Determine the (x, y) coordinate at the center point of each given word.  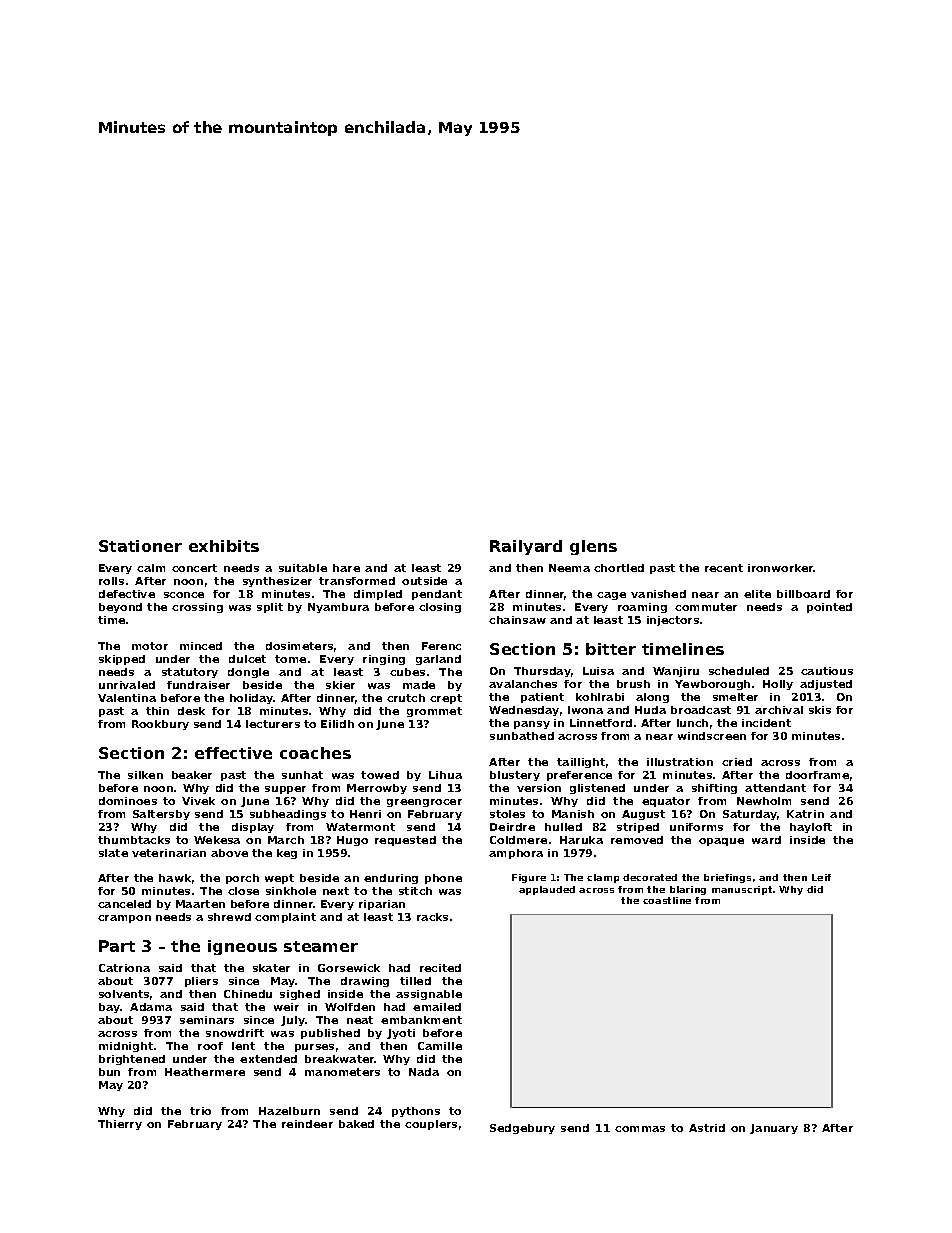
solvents (124, 994)
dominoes (128, 801)
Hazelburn (289, 1111)
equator (666, 802)
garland (438, 660)
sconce (184, 595)
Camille (440, 1046)
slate (113, 853)
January (774, 1129)
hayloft (811, 828)
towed (380, 775)
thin (157, 711)
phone (443, 879)
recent (724, 568)
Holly (778, 685)
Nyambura (338, 608)
